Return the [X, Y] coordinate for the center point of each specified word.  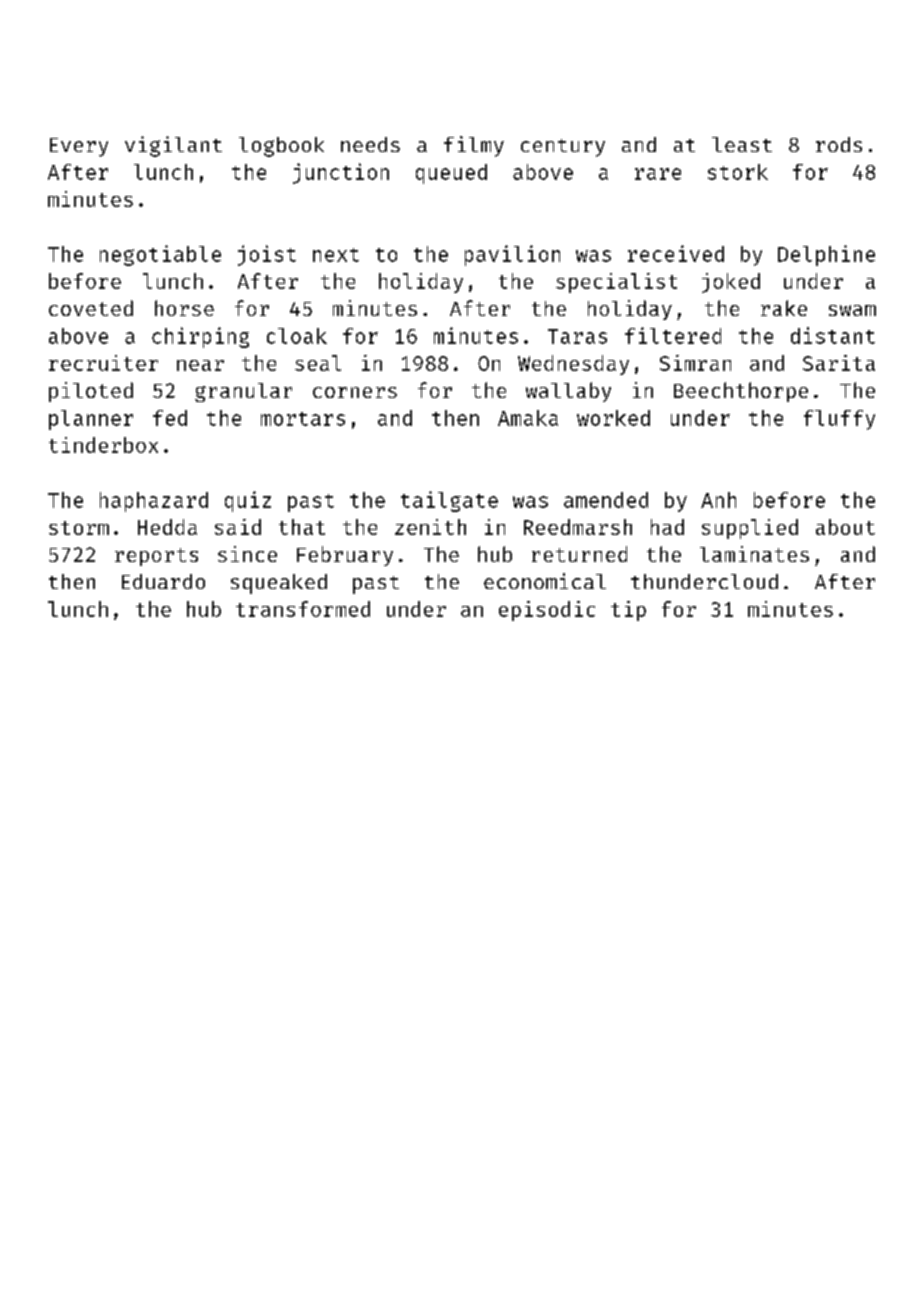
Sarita [839, 363]
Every [79, 147]
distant [833, 335]
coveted [91, 308]
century [563, 148]
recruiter [103, 363]
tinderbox [103, 445]
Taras [577, 336]
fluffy [839, 420]
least [742, 144]
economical [545, 581]
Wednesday [573, 365]
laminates [754, 554]
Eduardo [163, 581]
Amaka [528, 418]
